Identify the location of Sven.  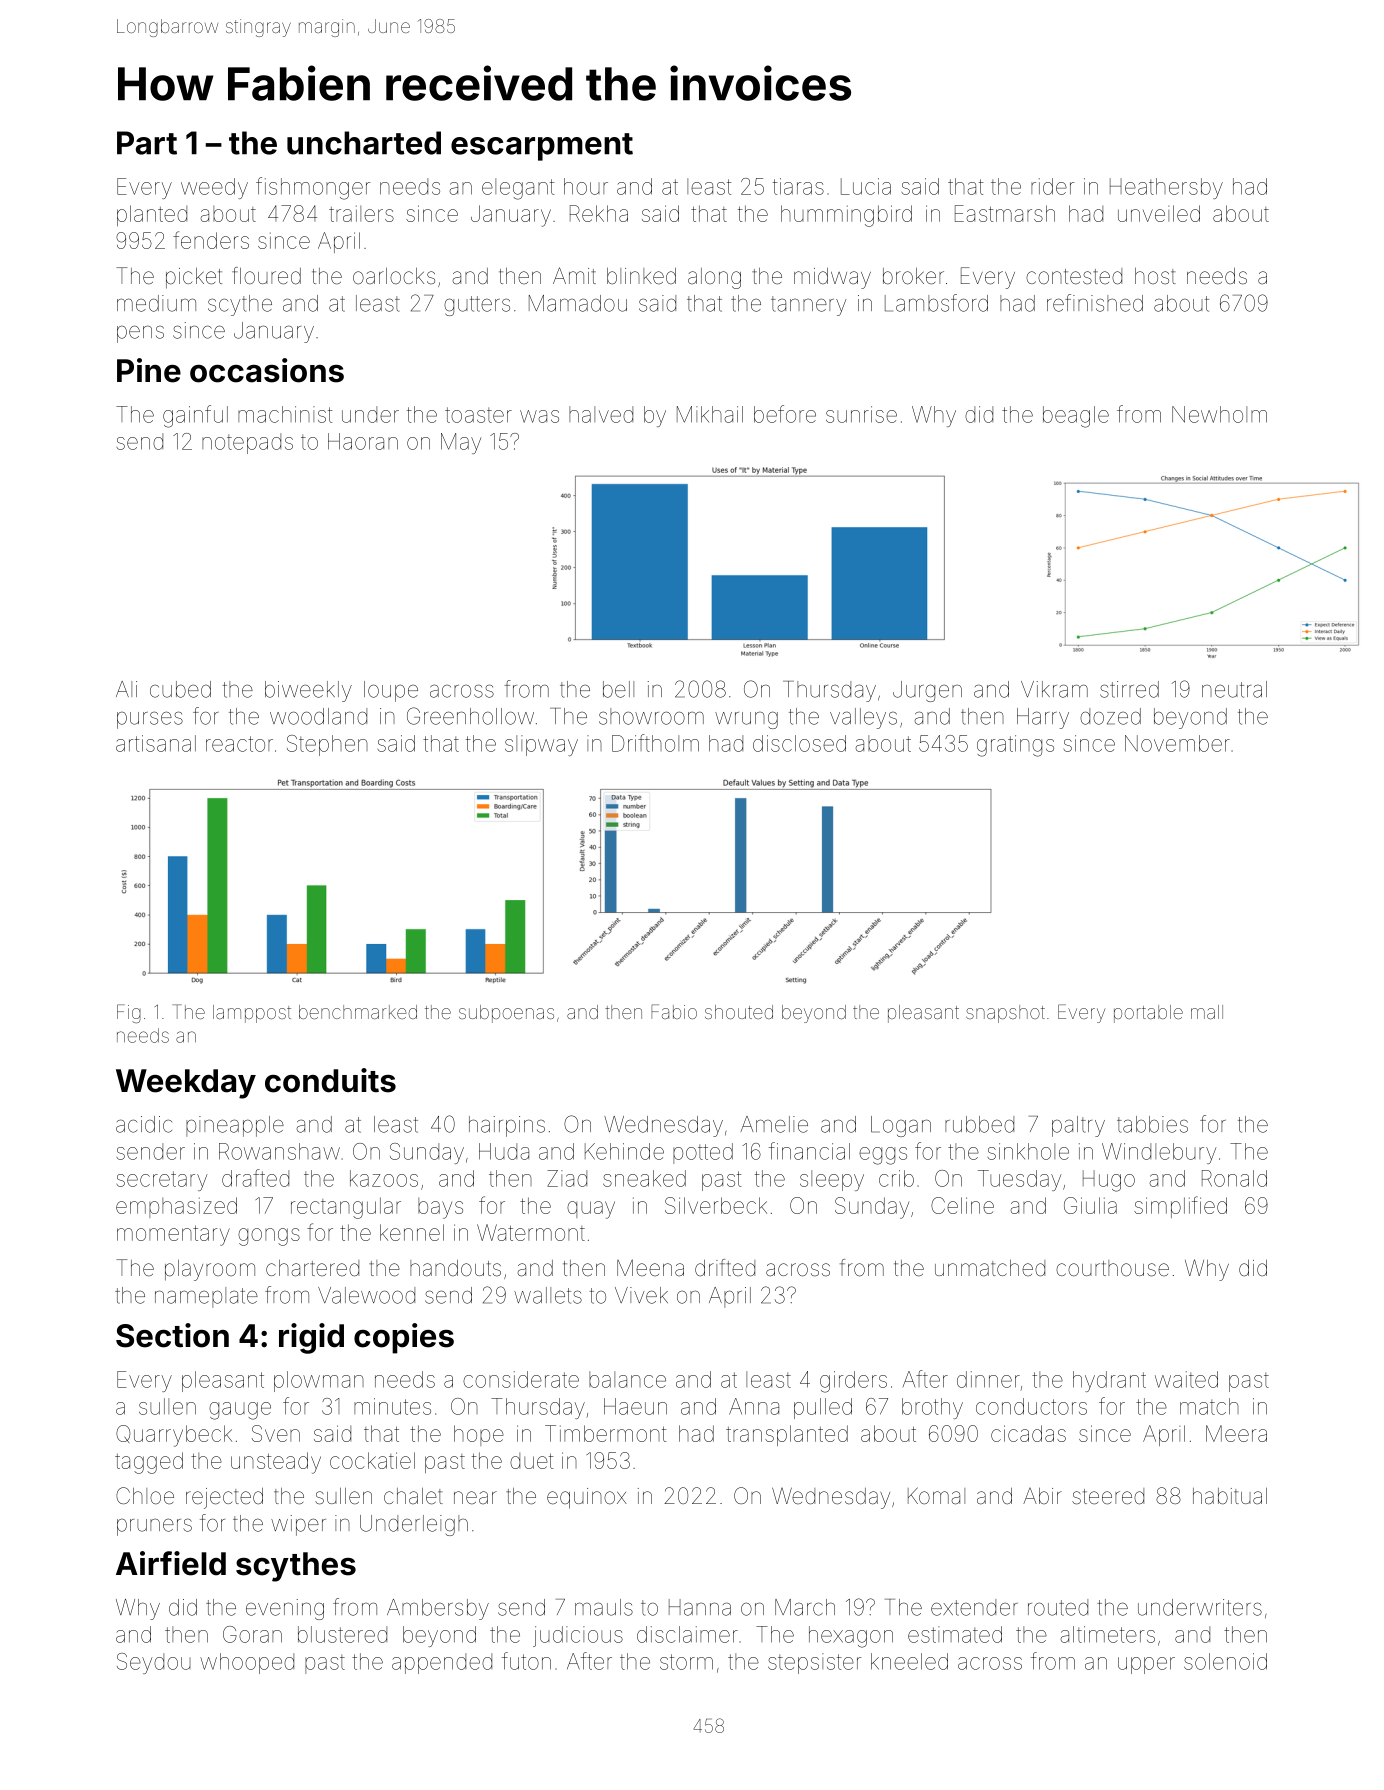
(276, 1433).
